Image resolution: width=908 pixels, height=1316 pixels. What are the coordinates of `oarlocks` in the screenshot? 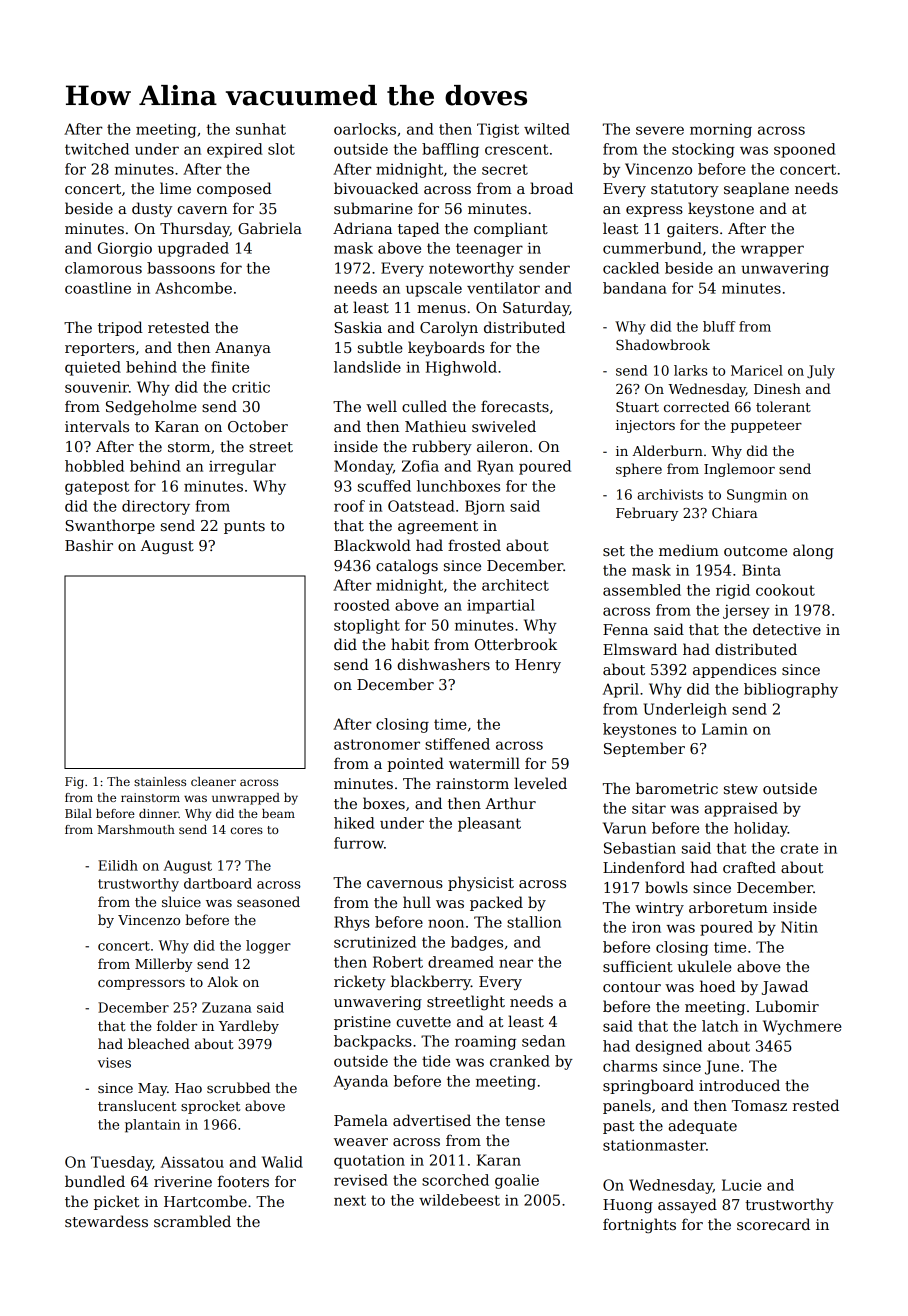 It's located at (365, 129).
